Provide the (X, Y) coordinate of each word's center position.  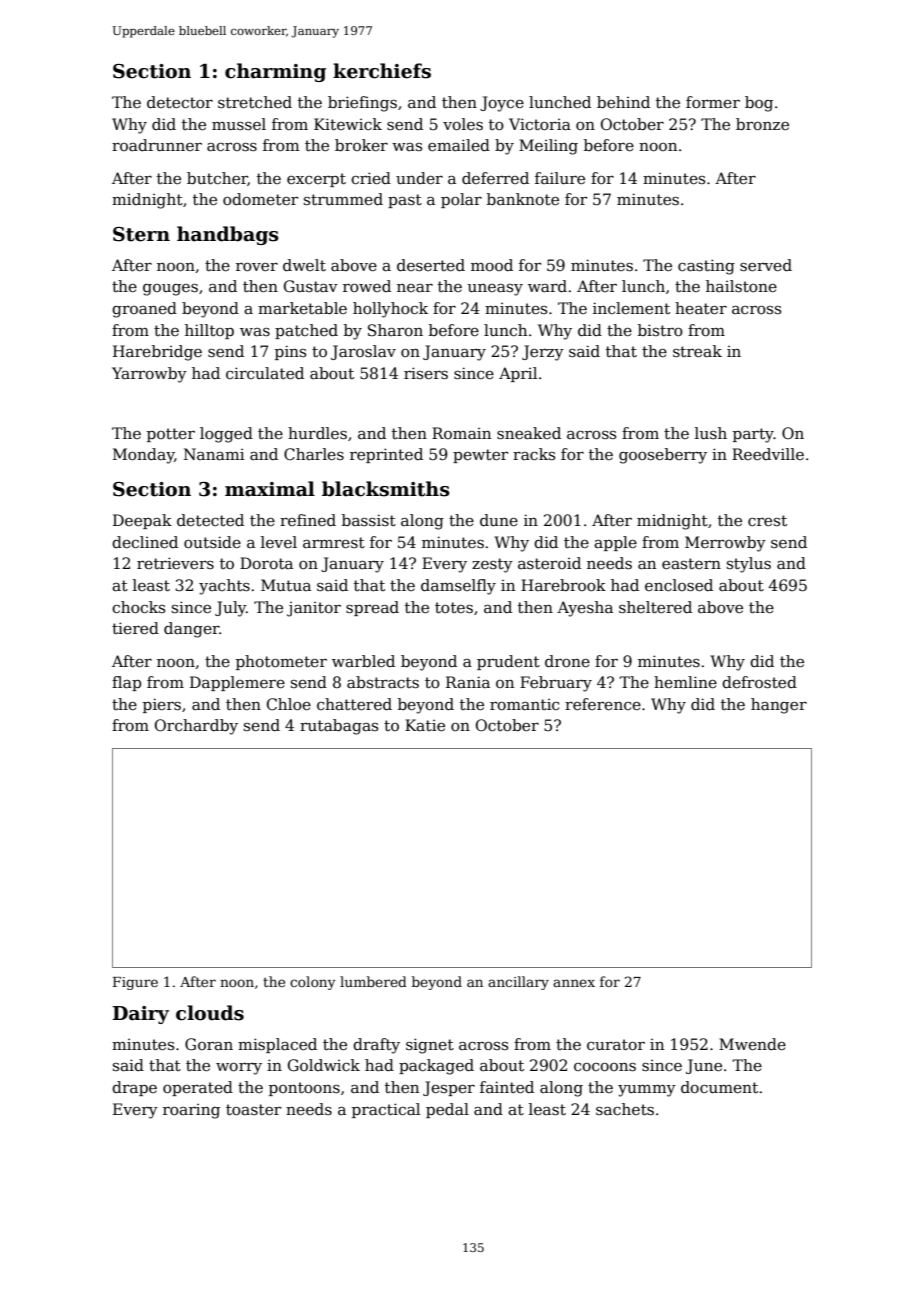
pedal (447, 1110)
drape (134, 1088)
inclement (631, 308)
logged (226, 435)
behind (623, 102)
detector (180, 102)
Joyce (502, 104)
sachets (625, 1109)
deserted (431, 265)
